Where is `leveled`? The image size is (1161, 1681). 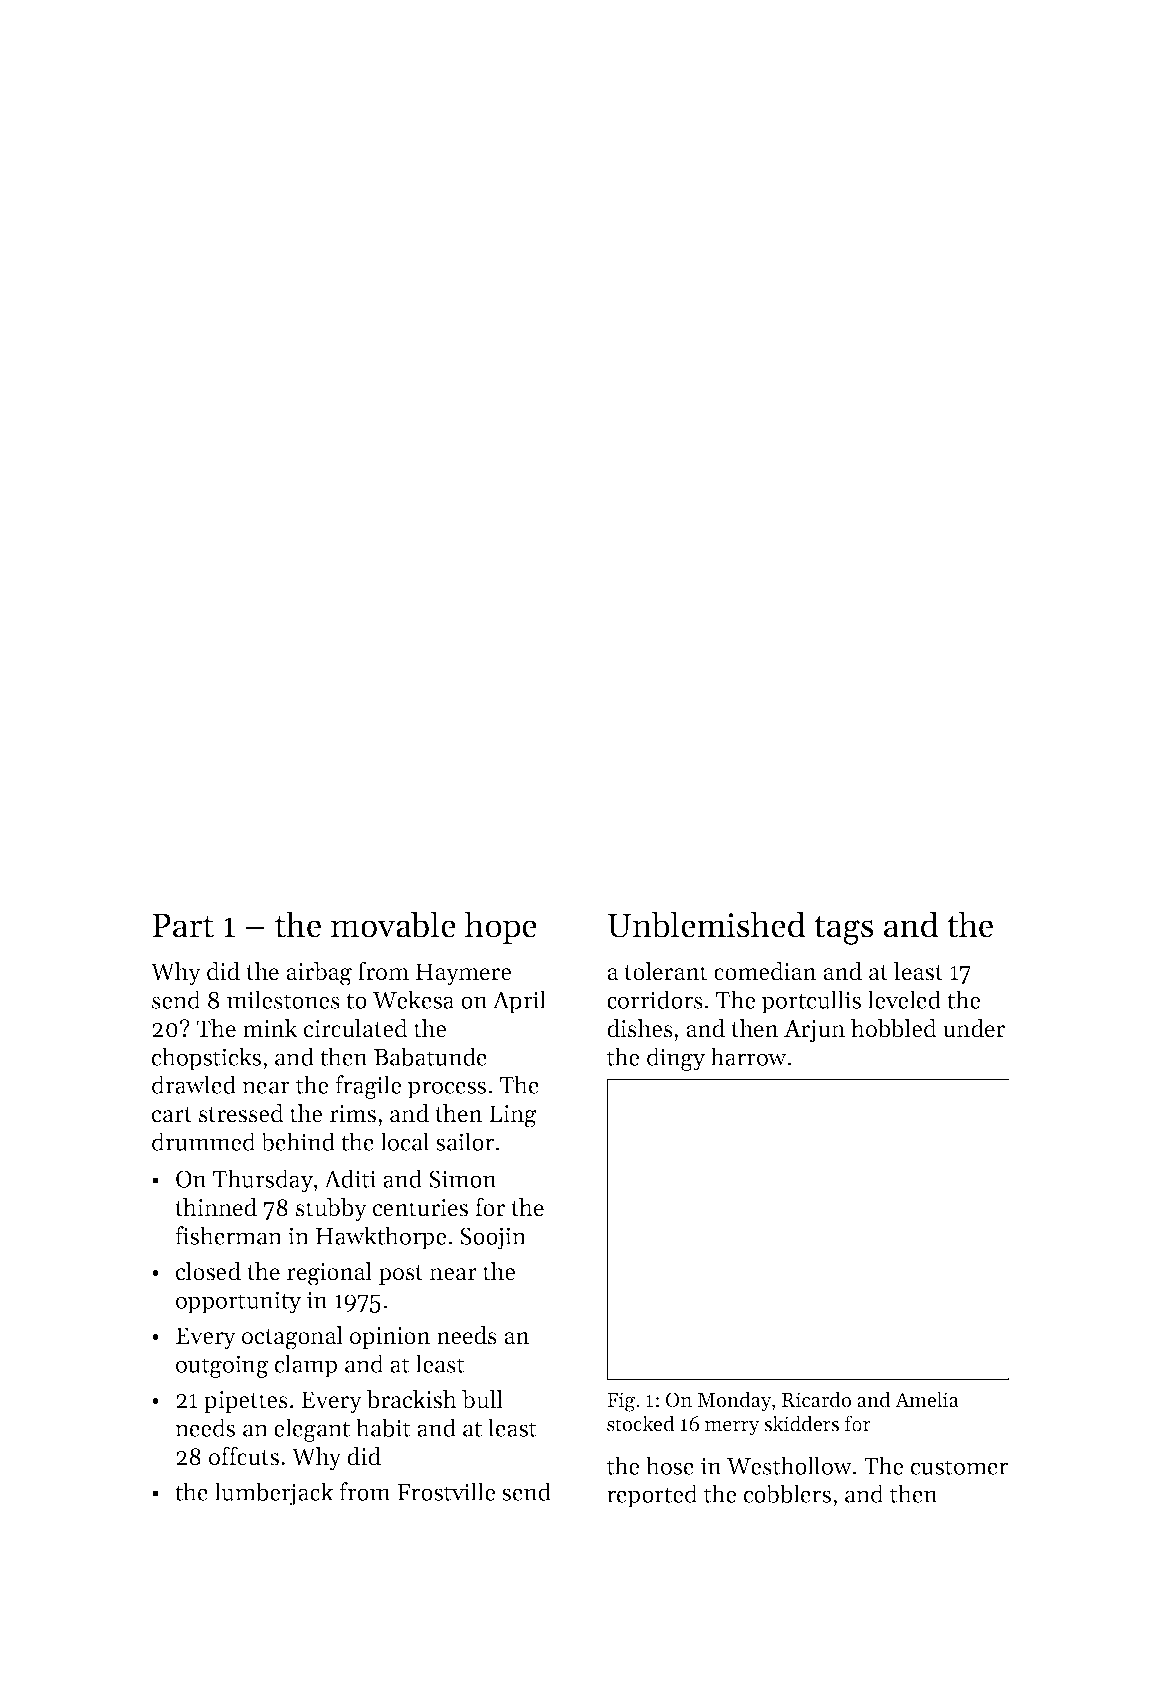
leveled is located at coordinates (904, 999).
